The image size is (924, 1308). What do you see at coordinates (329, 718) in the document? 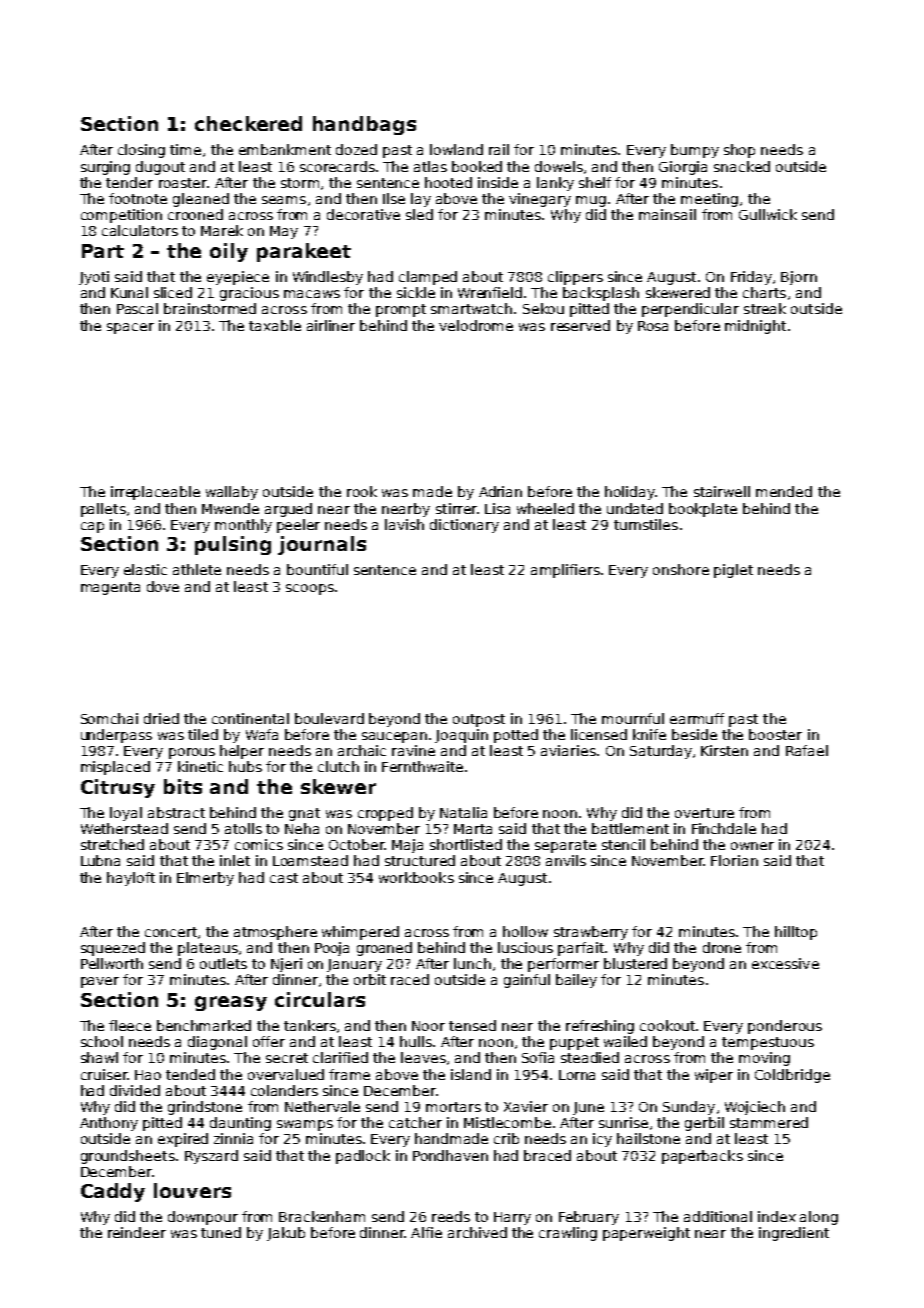
I see `boulevard` at bounding box center [329, 718].
